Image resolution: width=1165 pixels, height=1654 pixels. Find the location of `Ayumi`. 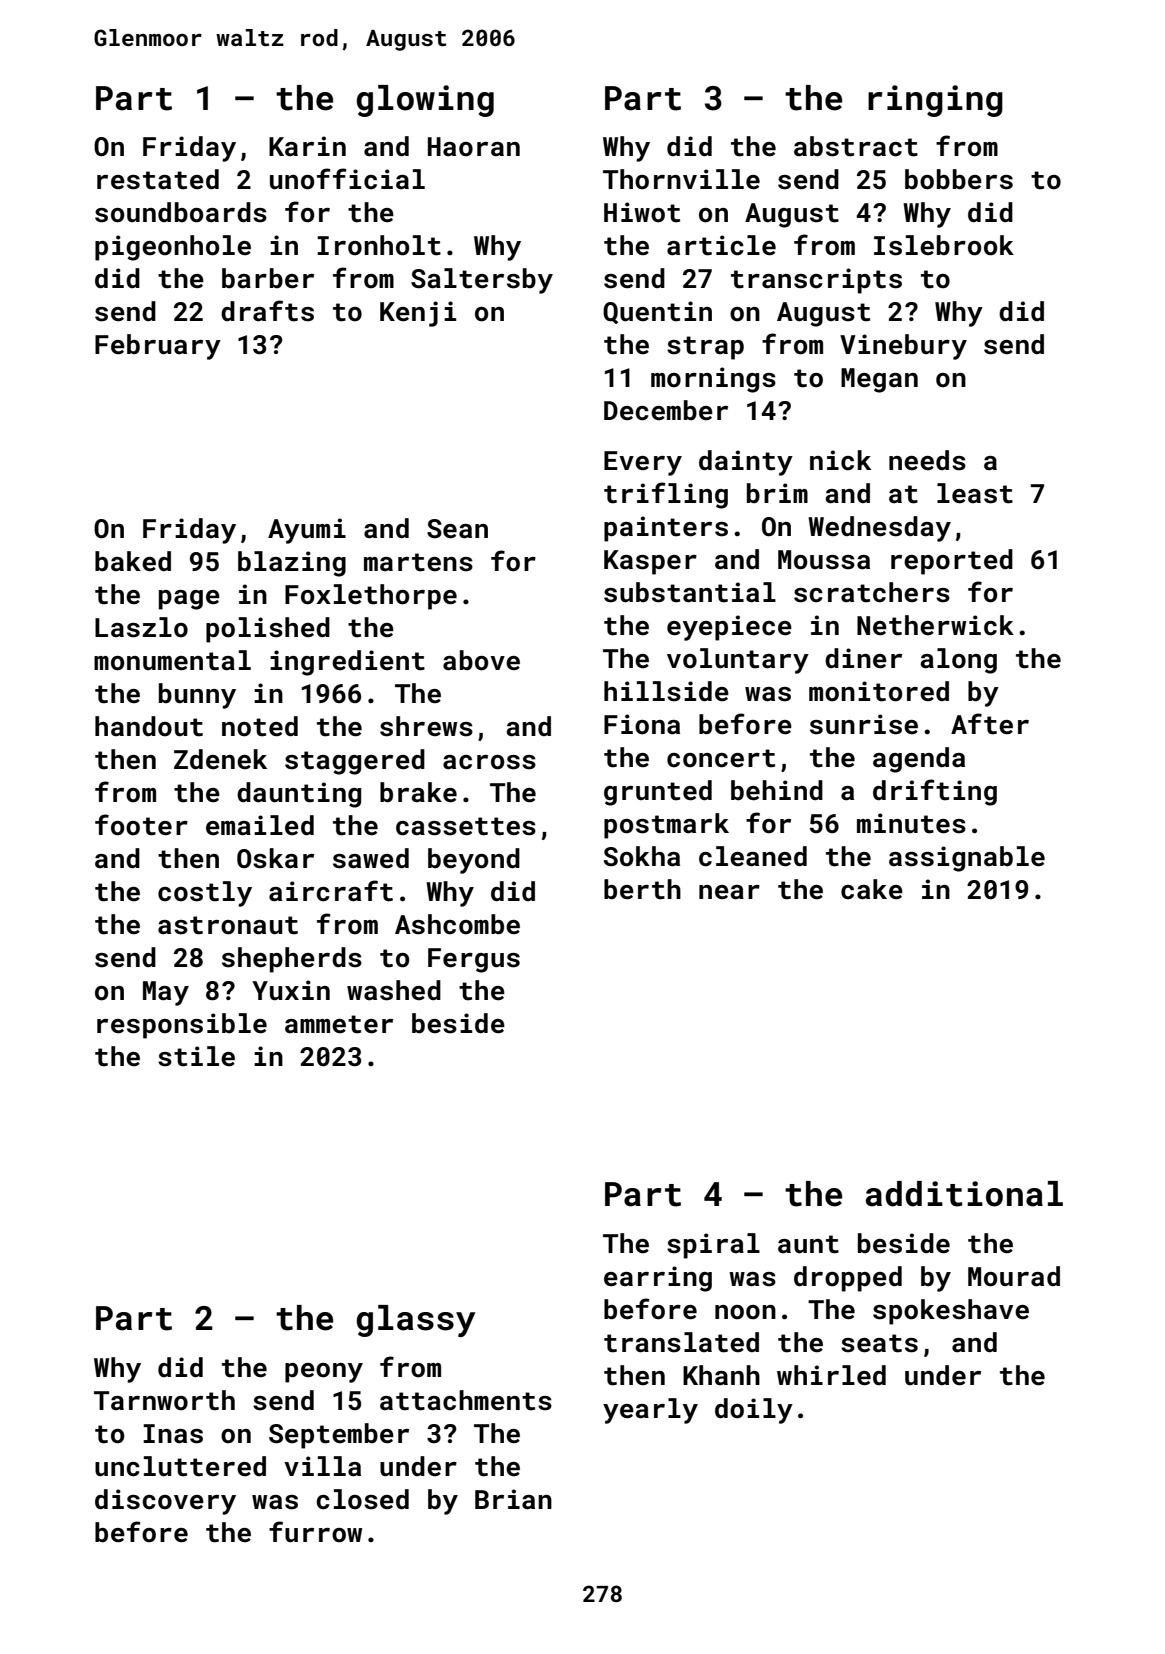

Ayumi is located at coordinates (307, 531).
